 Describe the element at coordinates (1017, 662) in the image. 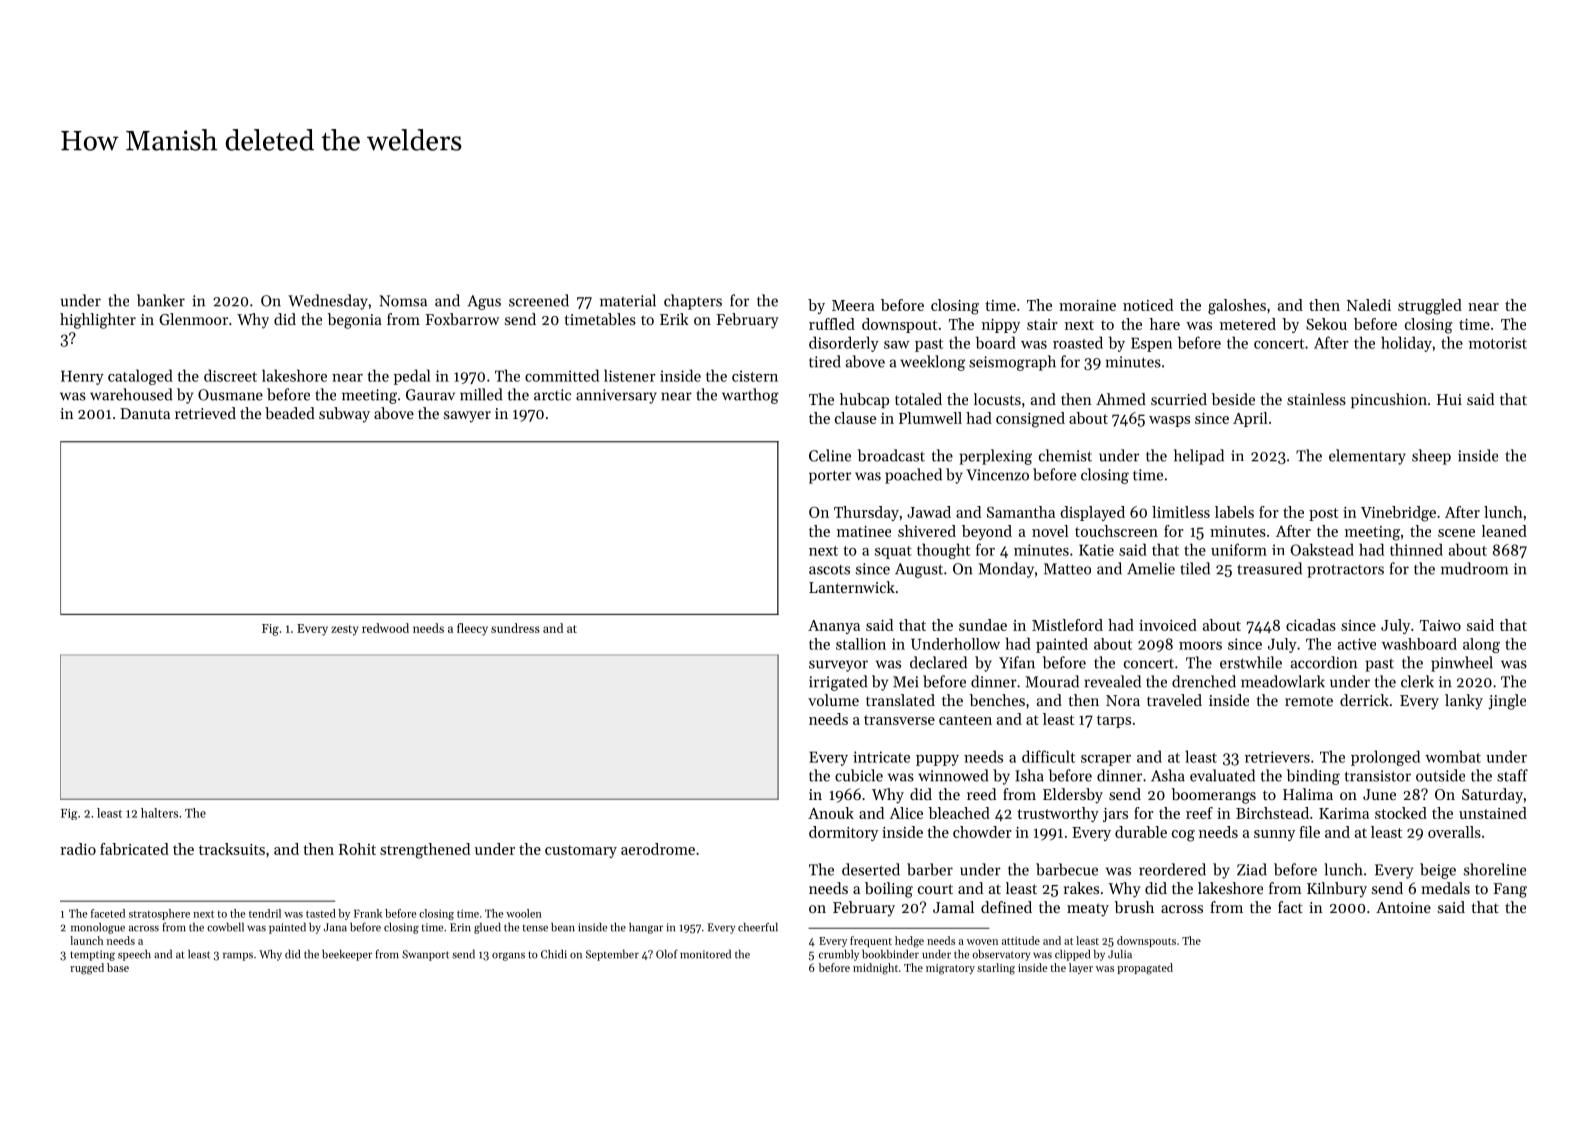

I see `Yifan` at that location.
